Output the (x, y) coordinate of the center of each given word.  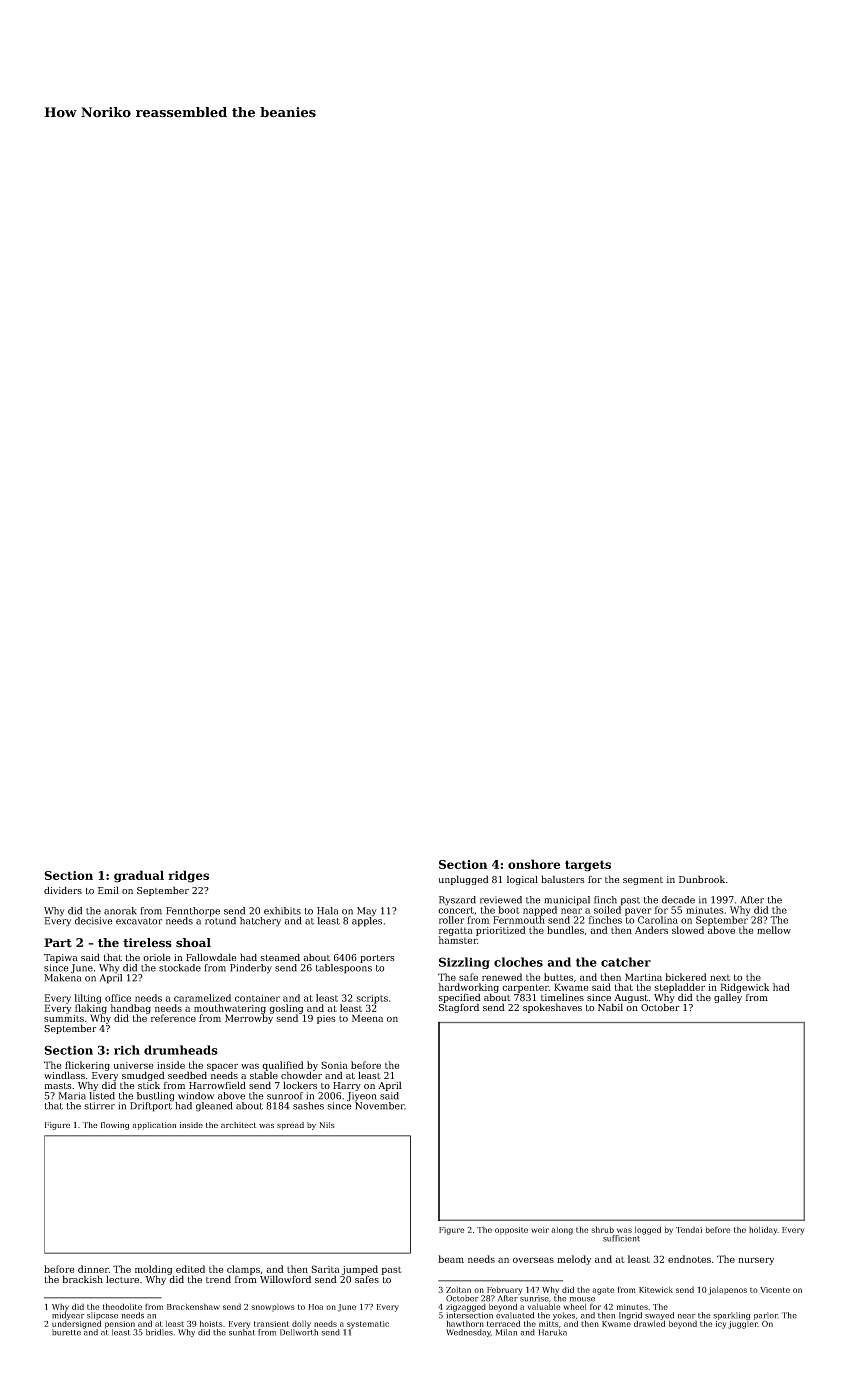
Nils (327, 1125)
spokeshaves (552, 1008)
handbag (130, 1009)
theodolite (122, 1306)
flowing (115, 1126)
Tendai (689, 1229)
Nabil (610, 1007)
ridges (188, 876)
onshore (534, 864)
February (504, 1291)
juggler (743, 1324)
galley (728, 998)
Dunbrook (702, 879)
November (379, 1106)
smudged (143, 1076)
